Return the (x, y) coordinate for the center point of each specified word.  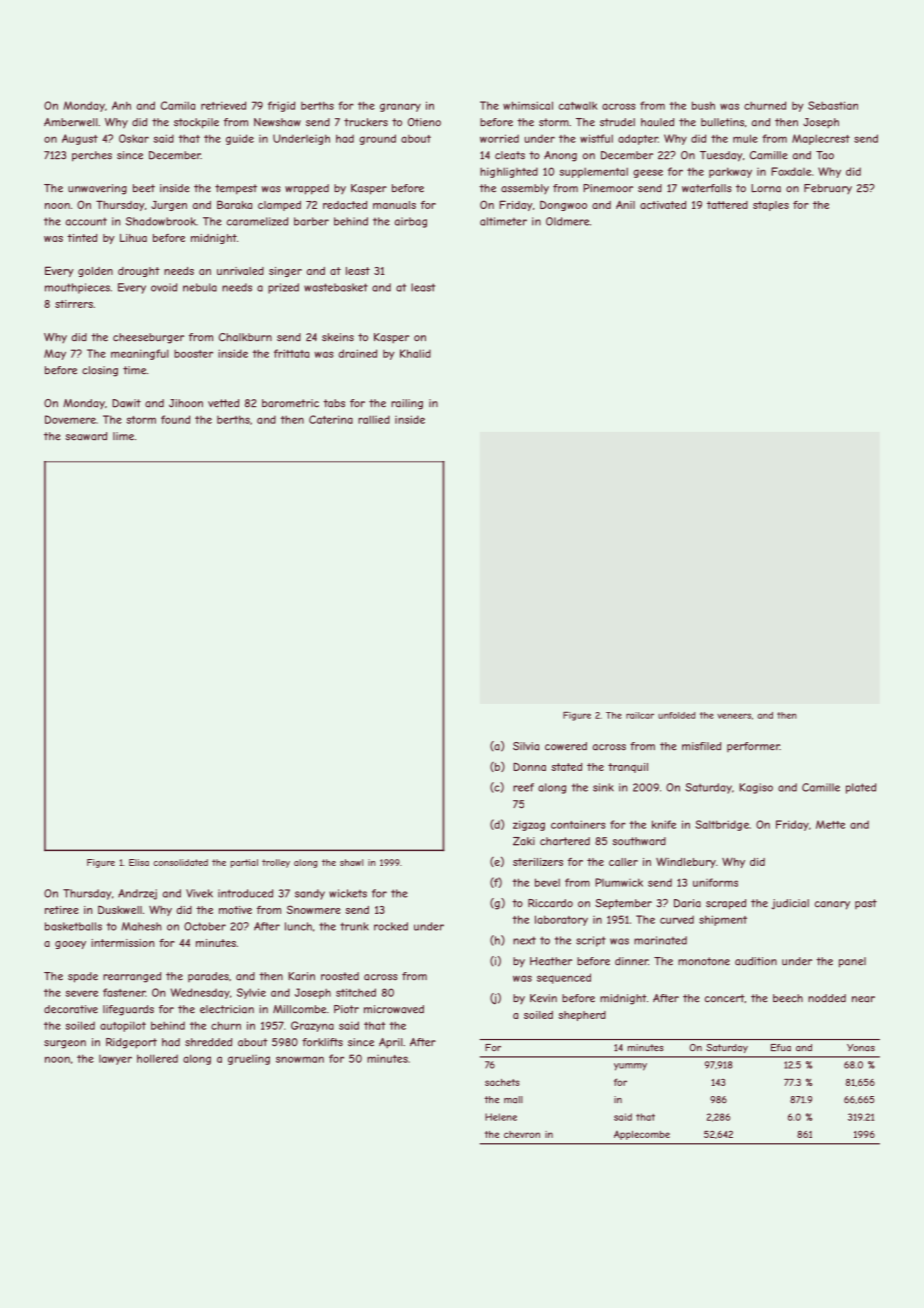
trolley (276, 863)
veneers (734, 716)
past (866, 904)
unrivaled (240, 271)
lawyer (115, 1060)
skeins (338, 337)
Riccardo (550, 903)
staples (771, 206)
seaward (86, 436)
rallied (374, 419)
